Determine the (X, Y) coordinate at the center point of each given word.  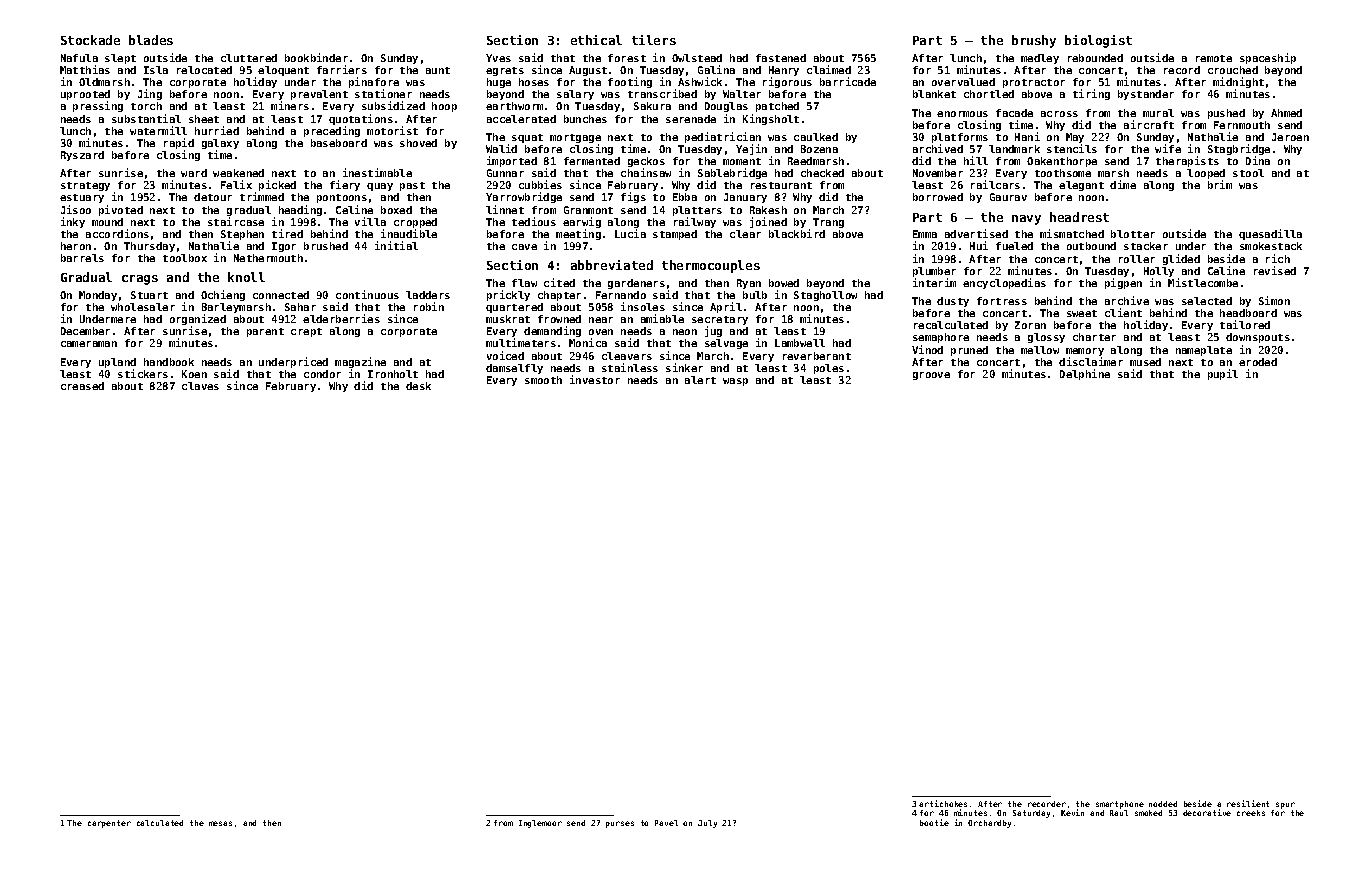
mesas (220, 823)
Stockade (90, 40)
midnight (1238, 83)
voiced (505, 355)
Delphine (1085, 374)
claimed (829, 69)
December (85, 331)
